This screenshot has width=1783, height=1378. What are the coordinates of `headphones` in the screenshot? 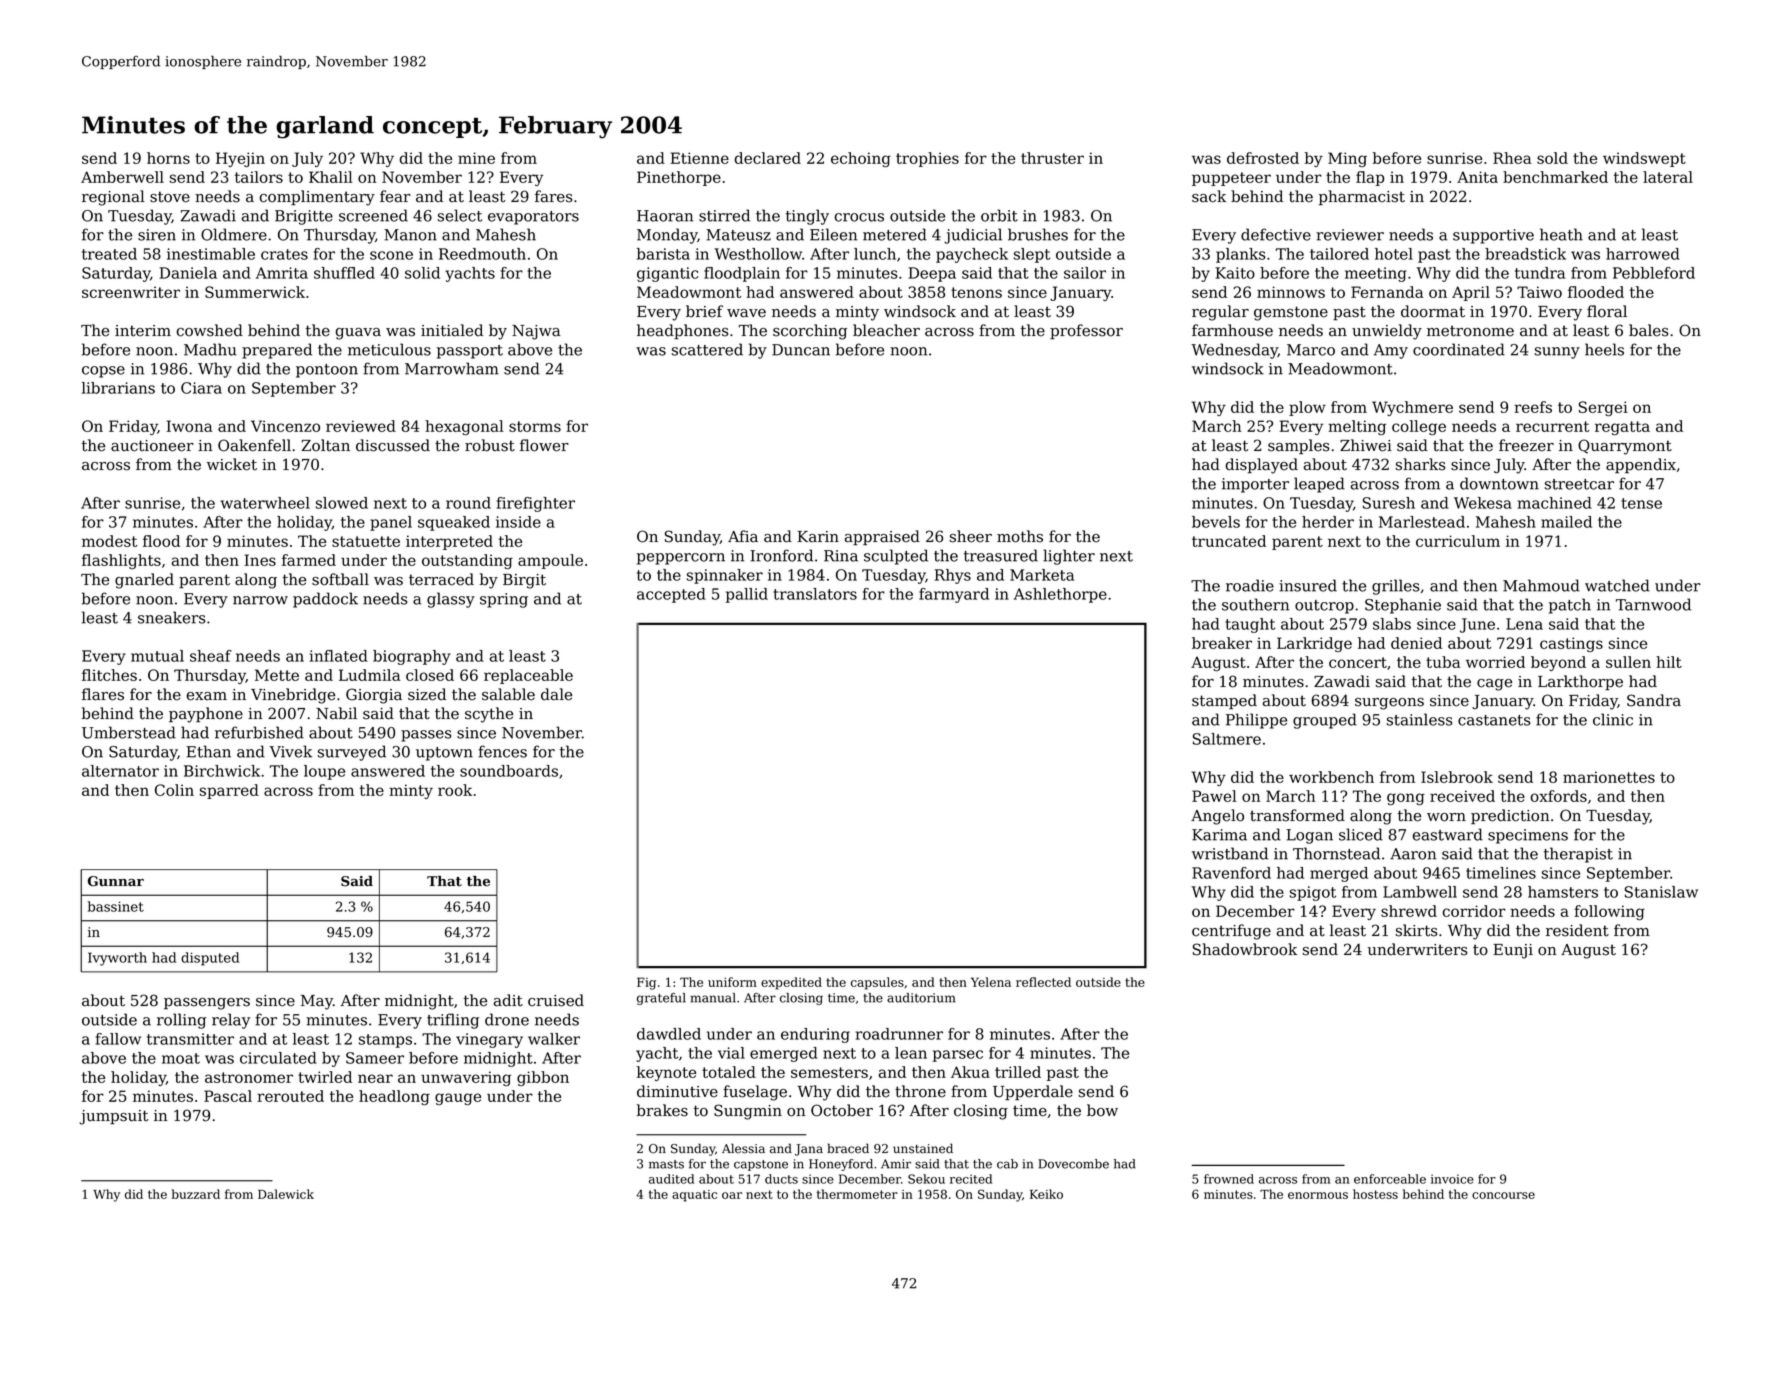 It's located at (682, 332).
